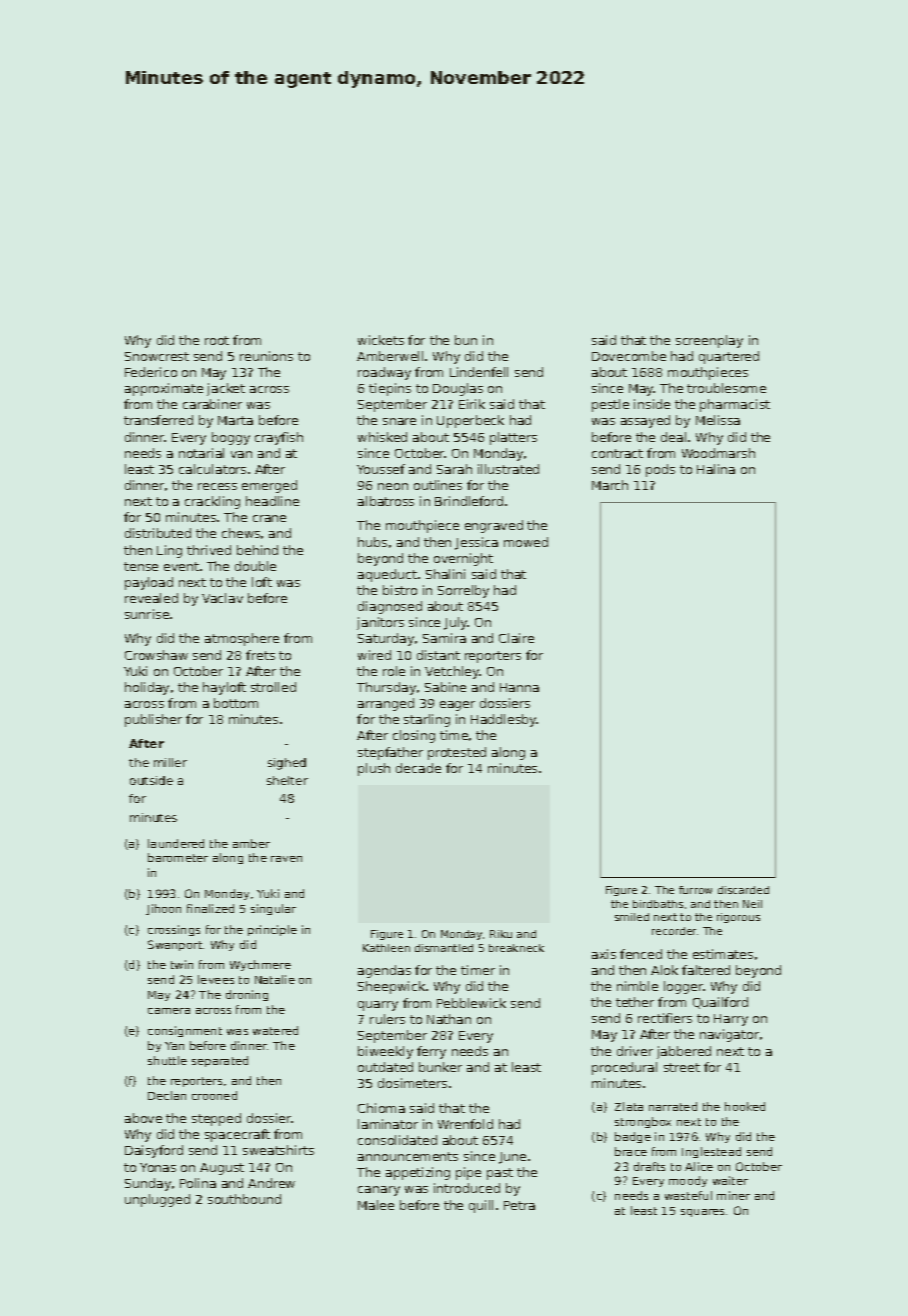 Image resolution: width=908 pixels, height=1316 pixels. What do you see at coordinates (604, 954) in the document?
I see `axis` at bounding box center [604, 954].
